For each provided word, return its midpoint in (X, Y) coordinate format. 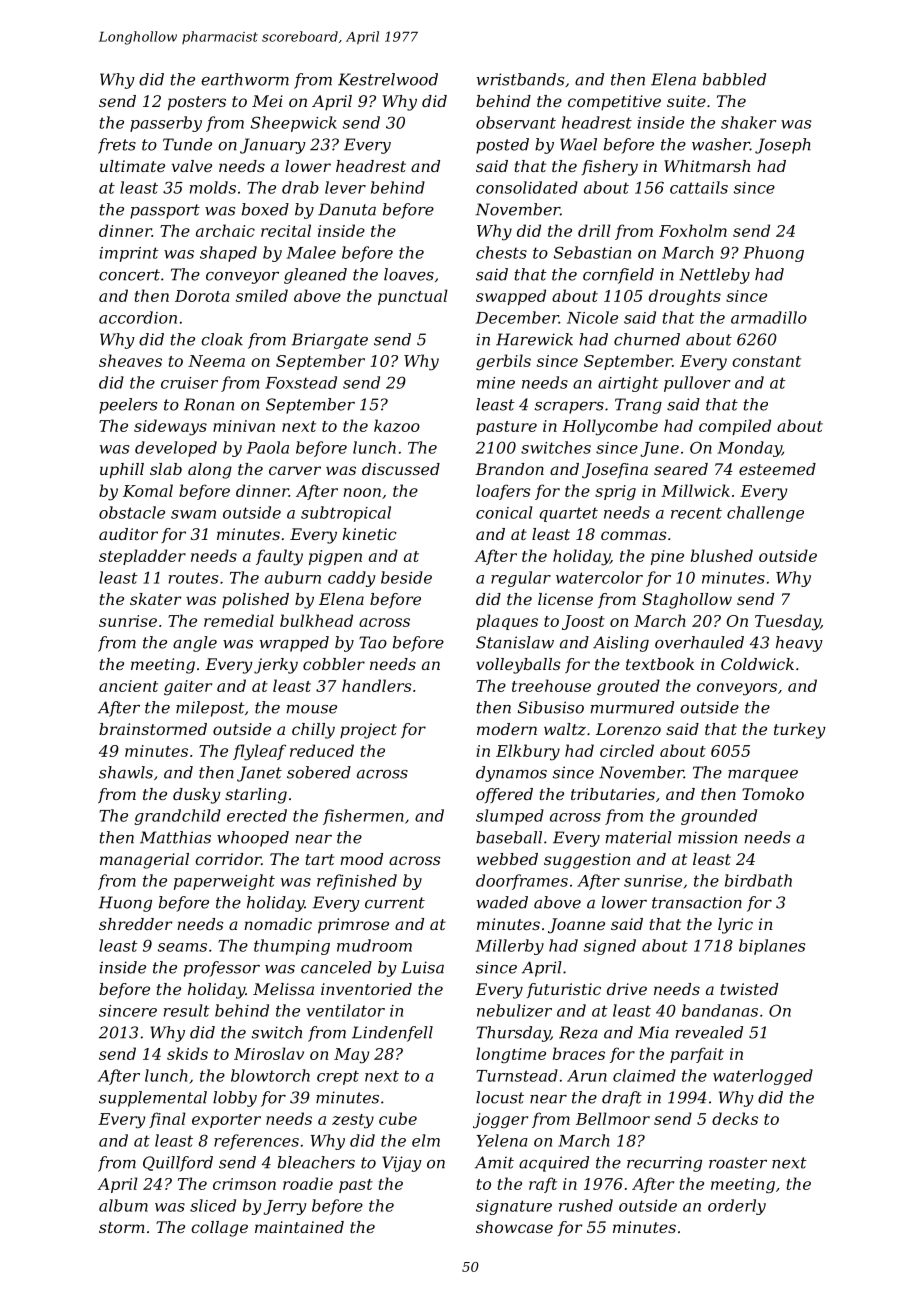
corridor (228, 859)
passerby (166, 124)
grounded (719, 817)
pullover (697, 384)
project (368, 731)
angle (195, 644)
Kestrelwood (388, 79)
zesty (353, 1121)
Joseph (783, 146)
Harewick (534, 339)
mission (707, 837)
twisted (749, 989)
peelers (128, 406)
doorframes (522, 882)
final (167, 1120)
